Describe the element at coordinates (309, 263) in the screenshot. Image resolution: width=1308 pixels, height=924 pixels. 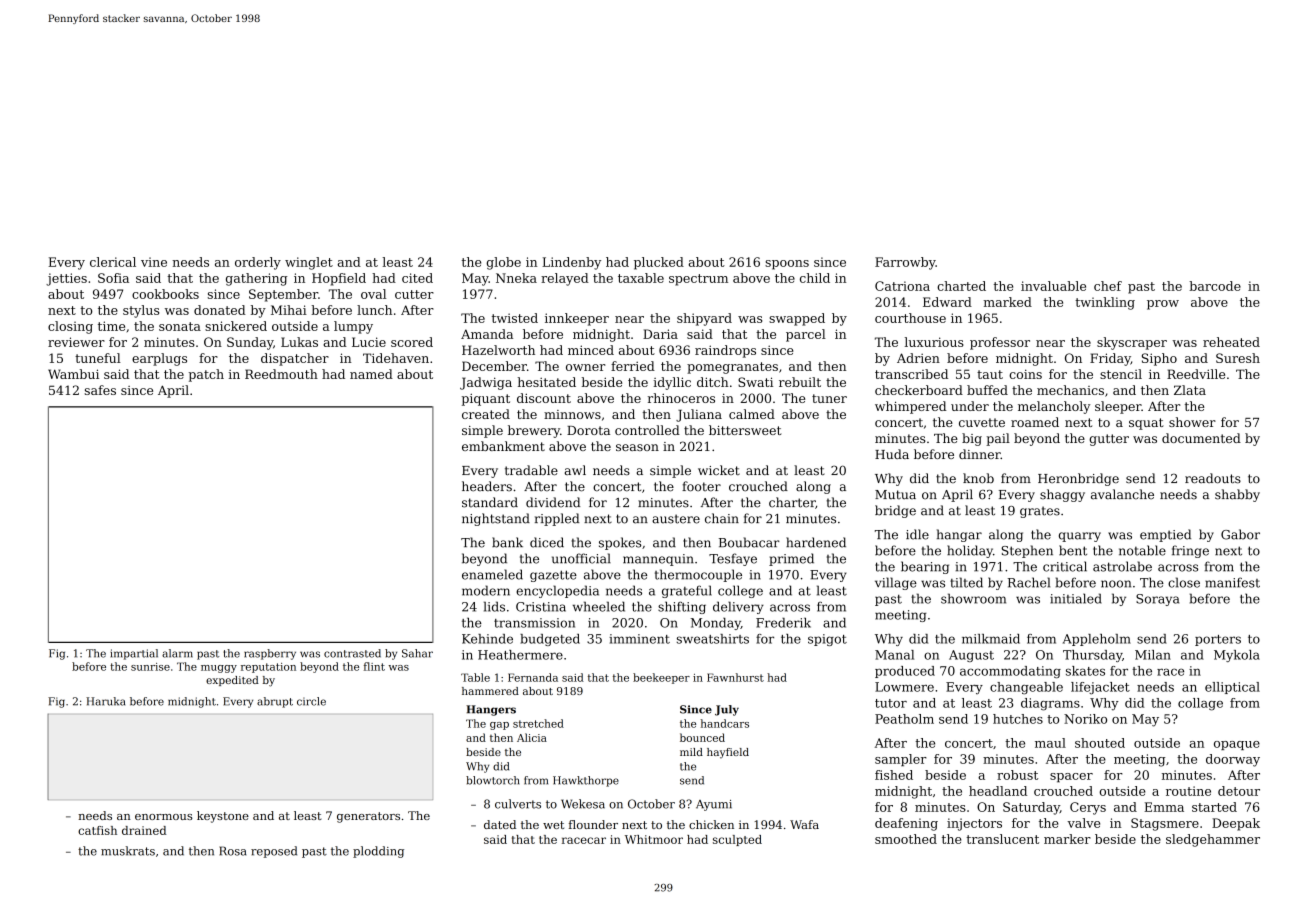
I see `winglet` at that location.
